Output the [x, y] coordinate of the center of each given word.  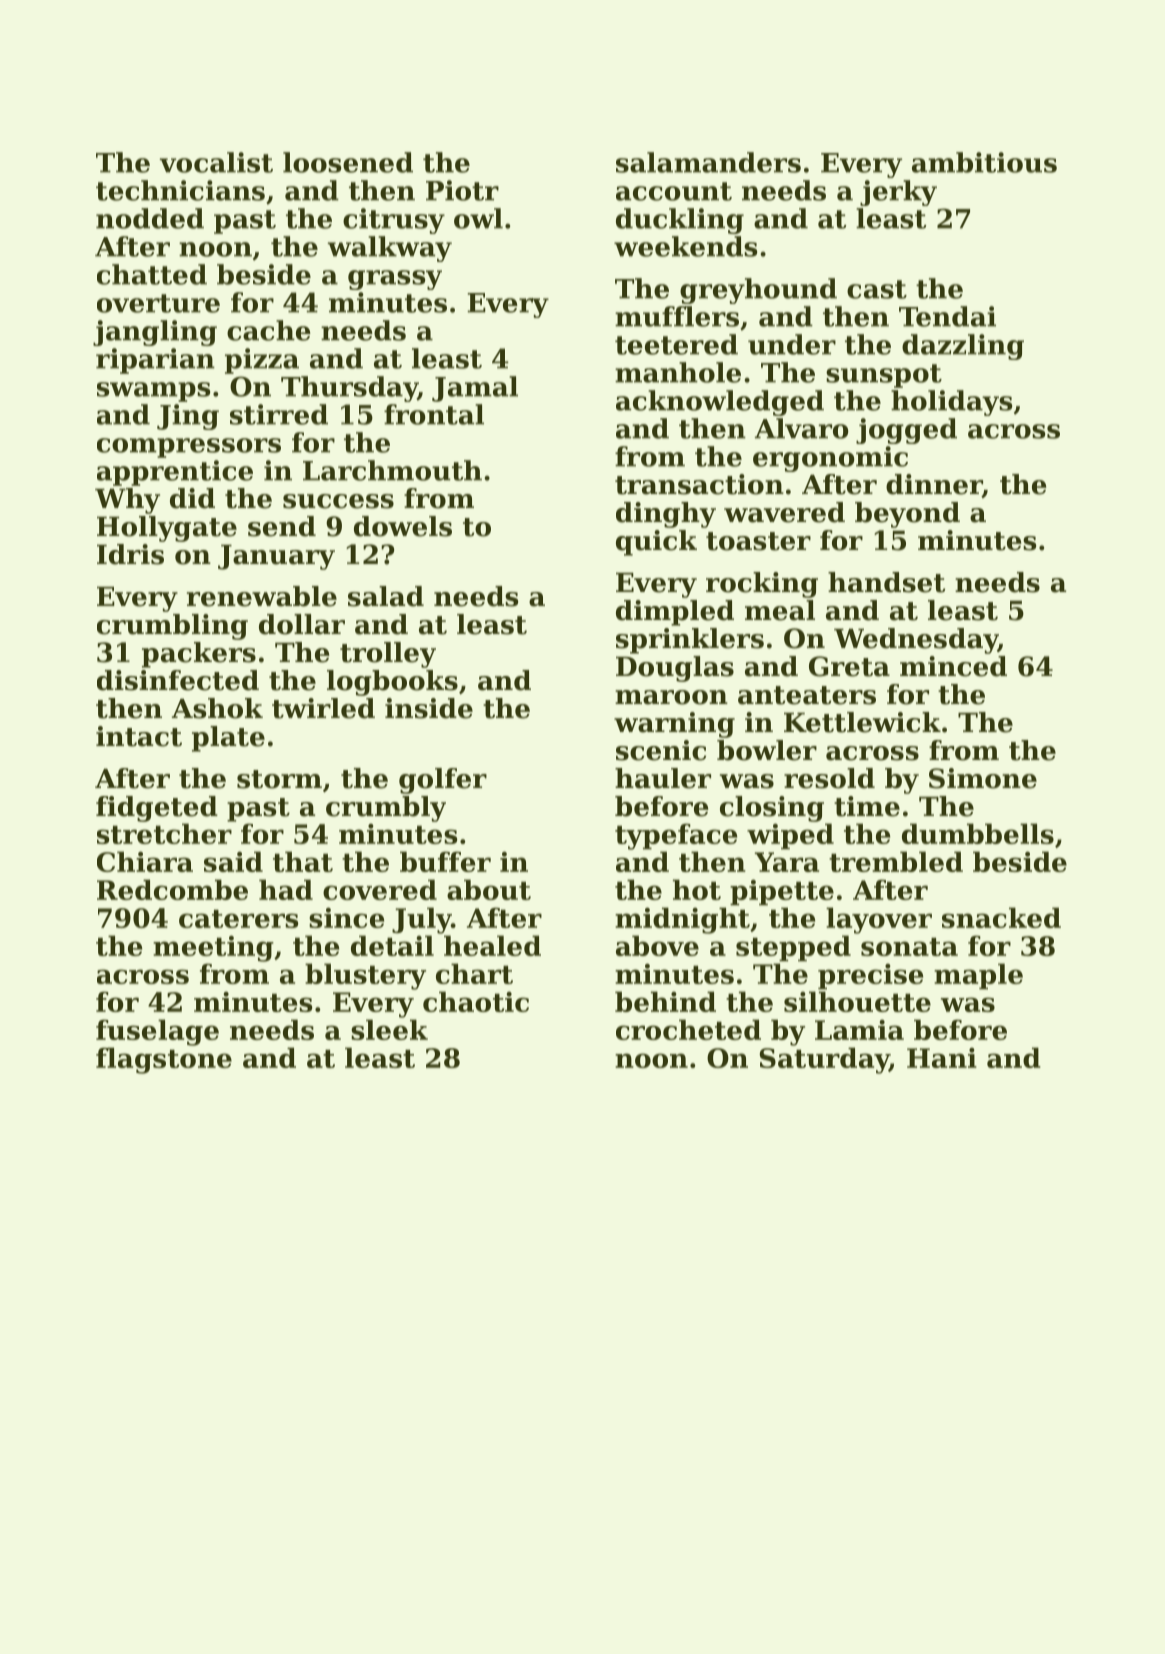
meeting [213, 949]
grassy [395, 280]
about [489, 889]
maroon [671, 697]
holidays [951, 403]
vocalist [216, 162]
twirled [323, 708]
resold [829, 778]
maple [978, 976]
